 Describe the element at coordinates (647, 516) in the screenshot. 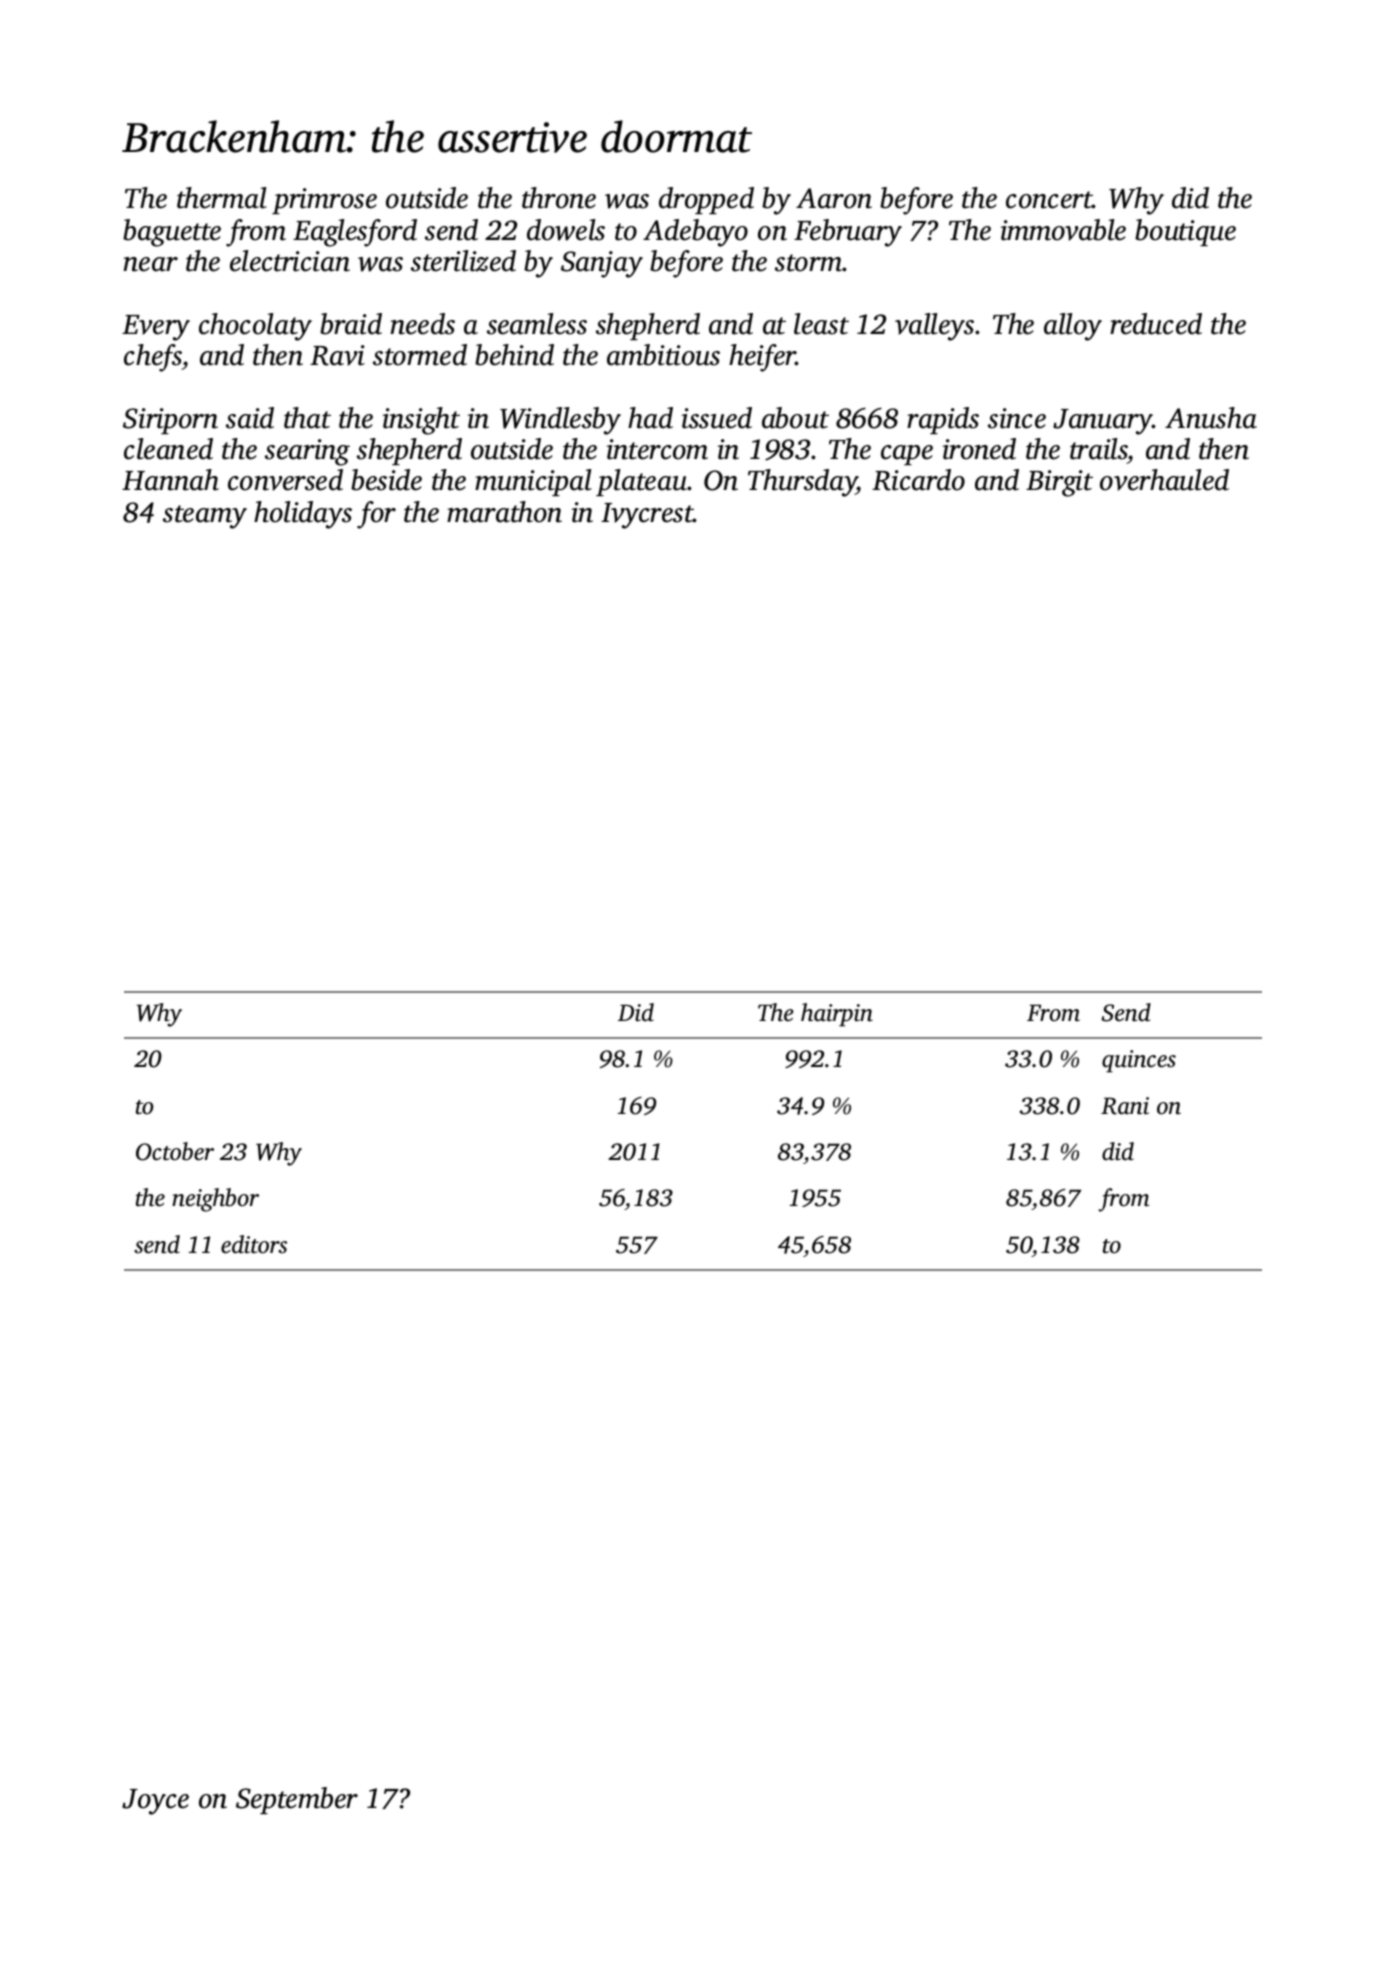

I see `Ivycrest` at that location.
